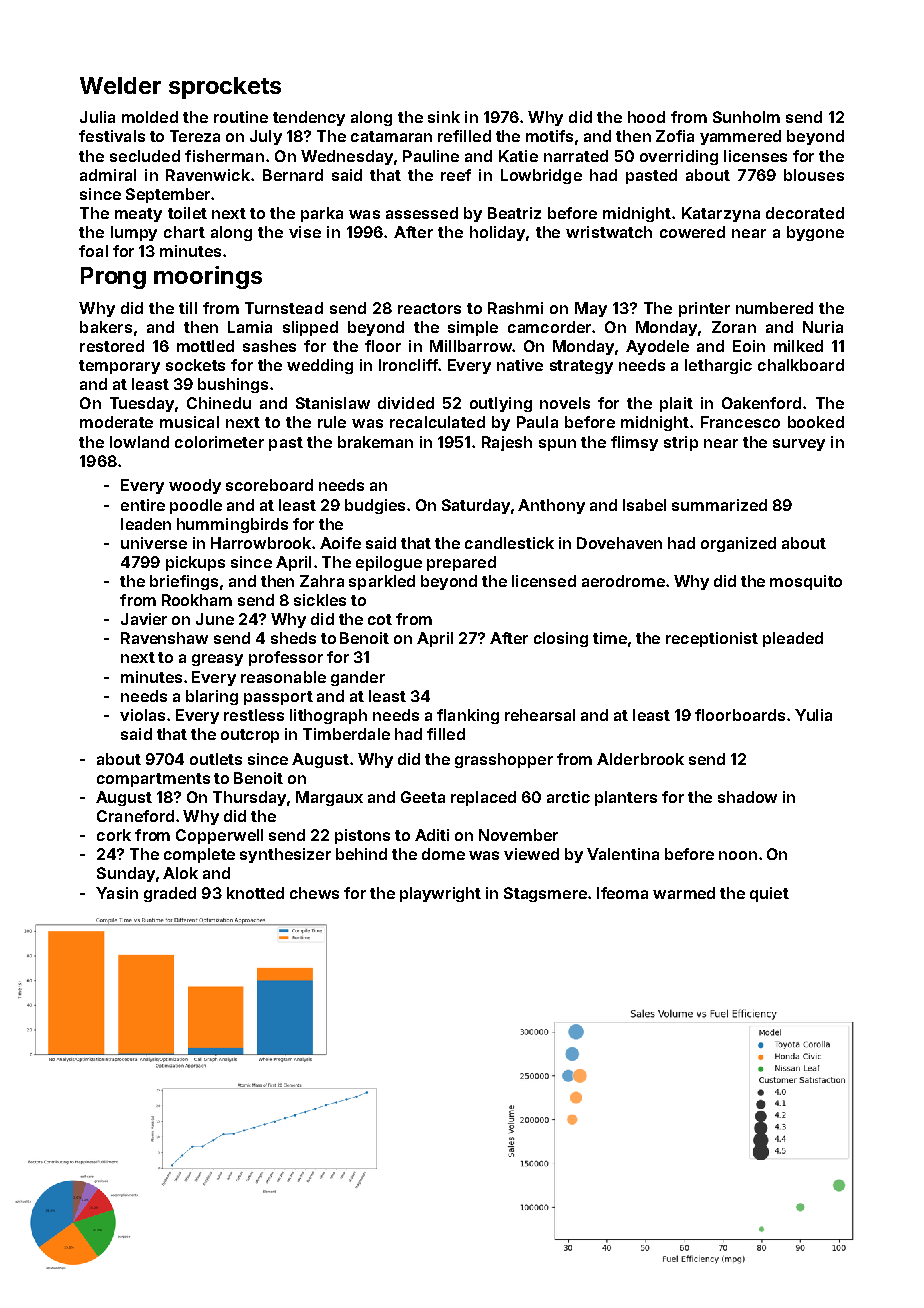 This screenshot has height=1308, width=924. I want to click on admiral, so click(108, 175).
